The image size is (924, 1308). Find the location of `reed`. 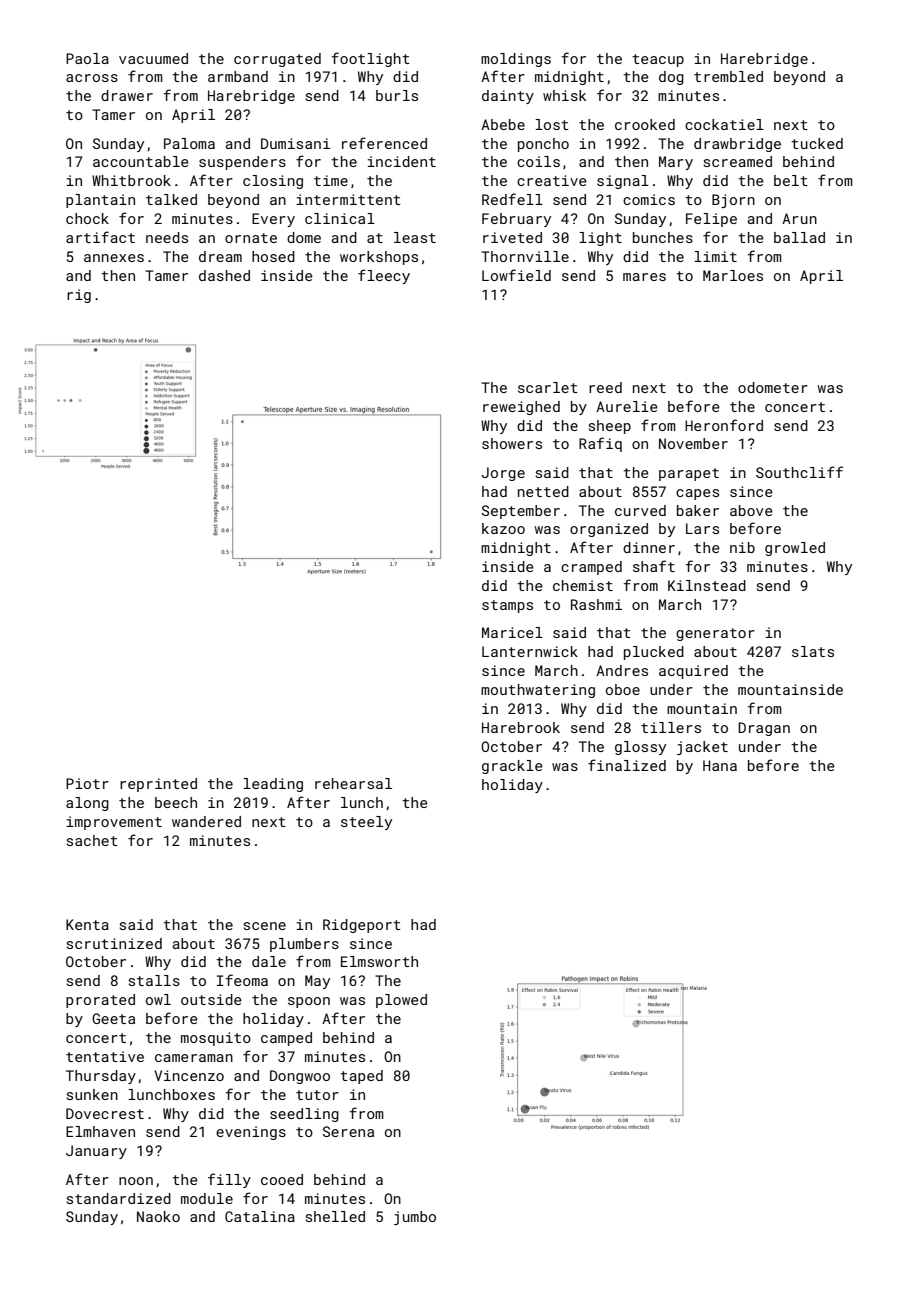

reed is located at coordinates (605, 387).
